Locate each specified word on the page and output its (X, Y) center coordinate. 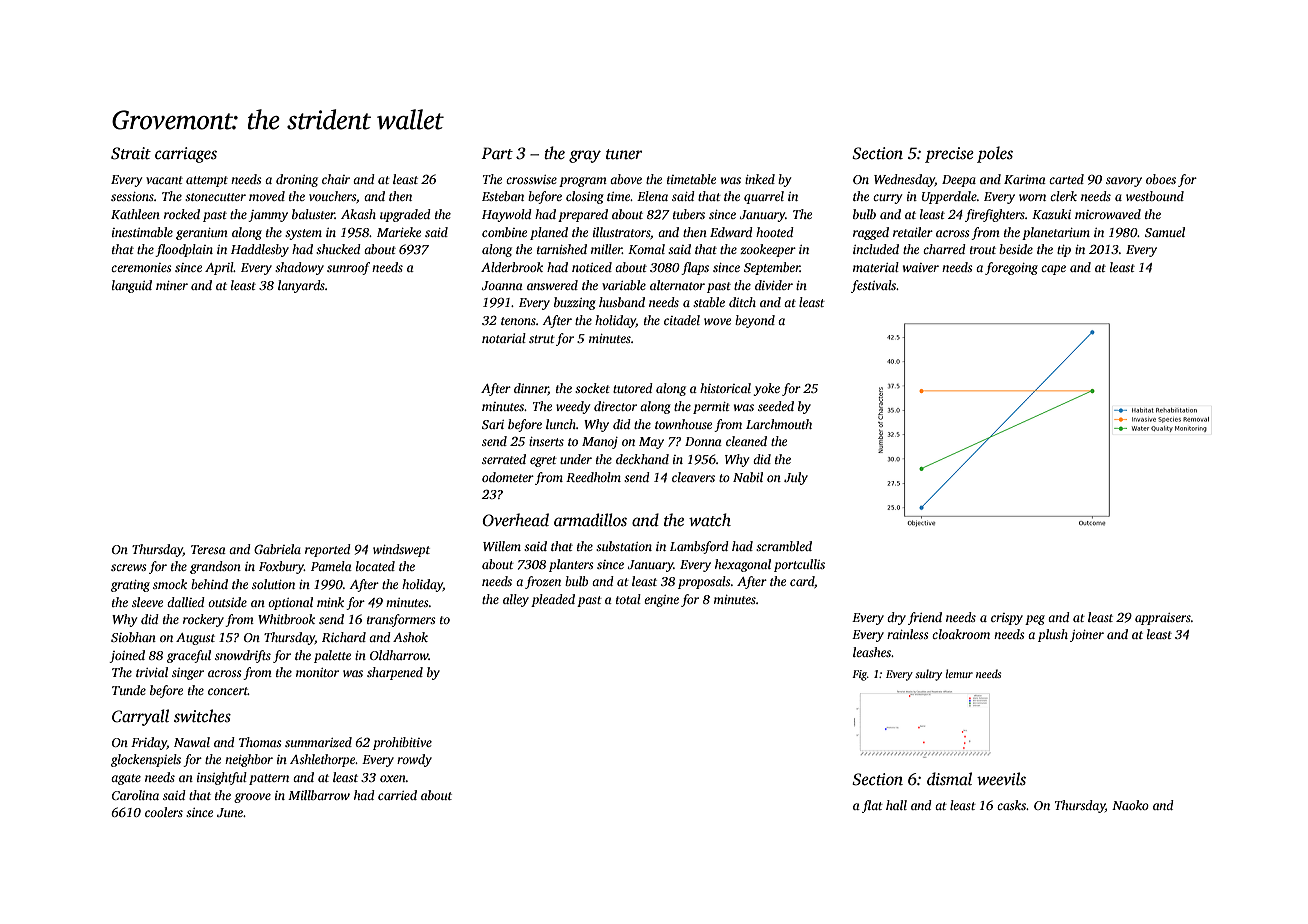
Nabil (748, 477)
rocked (182, 214)
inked (760, 179)
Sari (493, 424)
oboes (1161, 179)
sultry (928, 675)
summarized (318, 742)
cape (1053, 270)
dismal (949, 779)
